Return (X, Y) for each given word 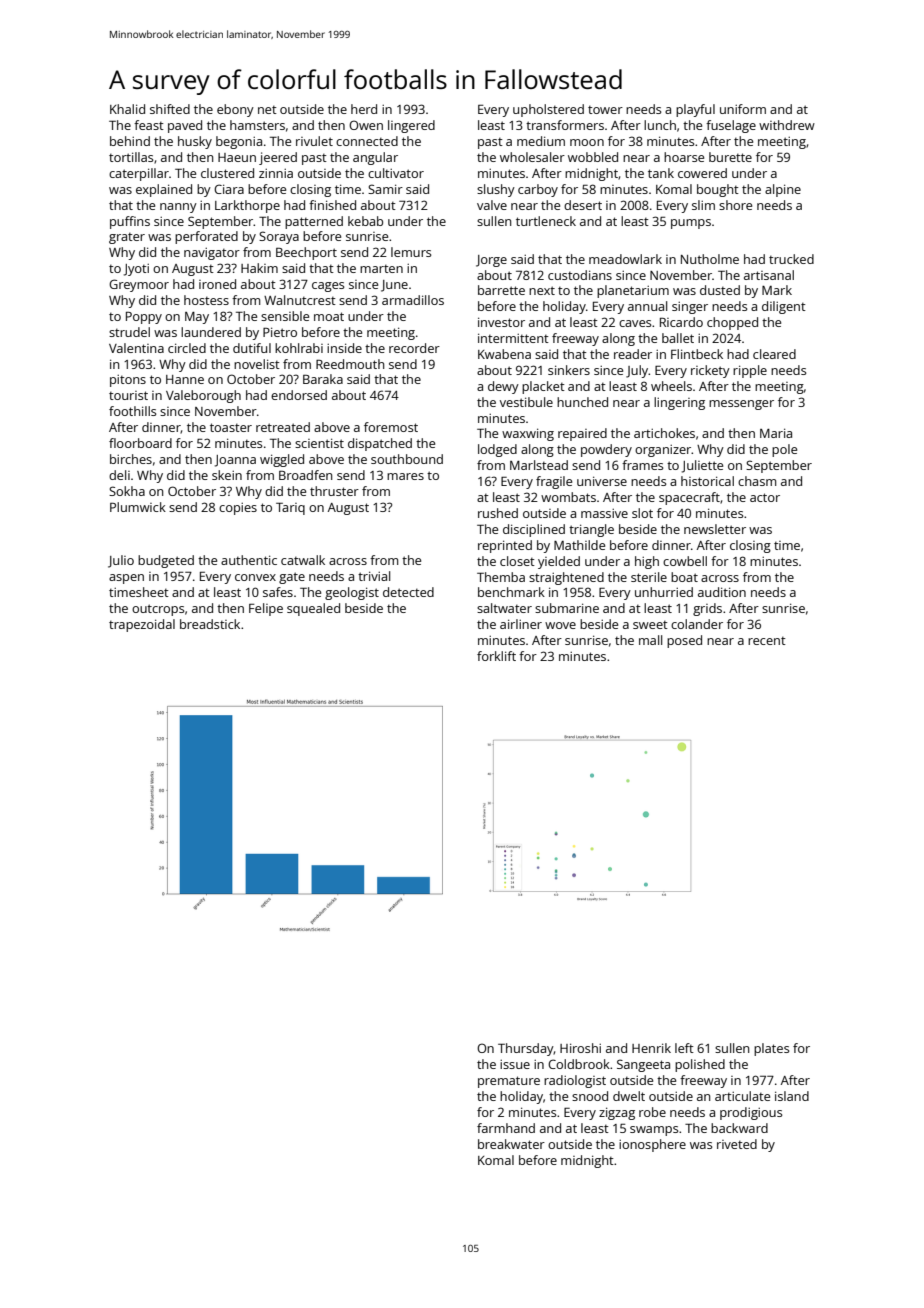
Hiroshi (580, 1048)
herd (364, 109)
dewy (503, 387)
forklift (496, 656)
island (792, 1096)
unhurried (664, 592)
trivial (374, 576)
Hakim (259, 268)
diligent (784, 307)
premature (509, 1082)
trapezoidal (142, 625)
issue (515, 1064)
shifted (170, 109)
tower (605, 110)
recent (767, 641)
